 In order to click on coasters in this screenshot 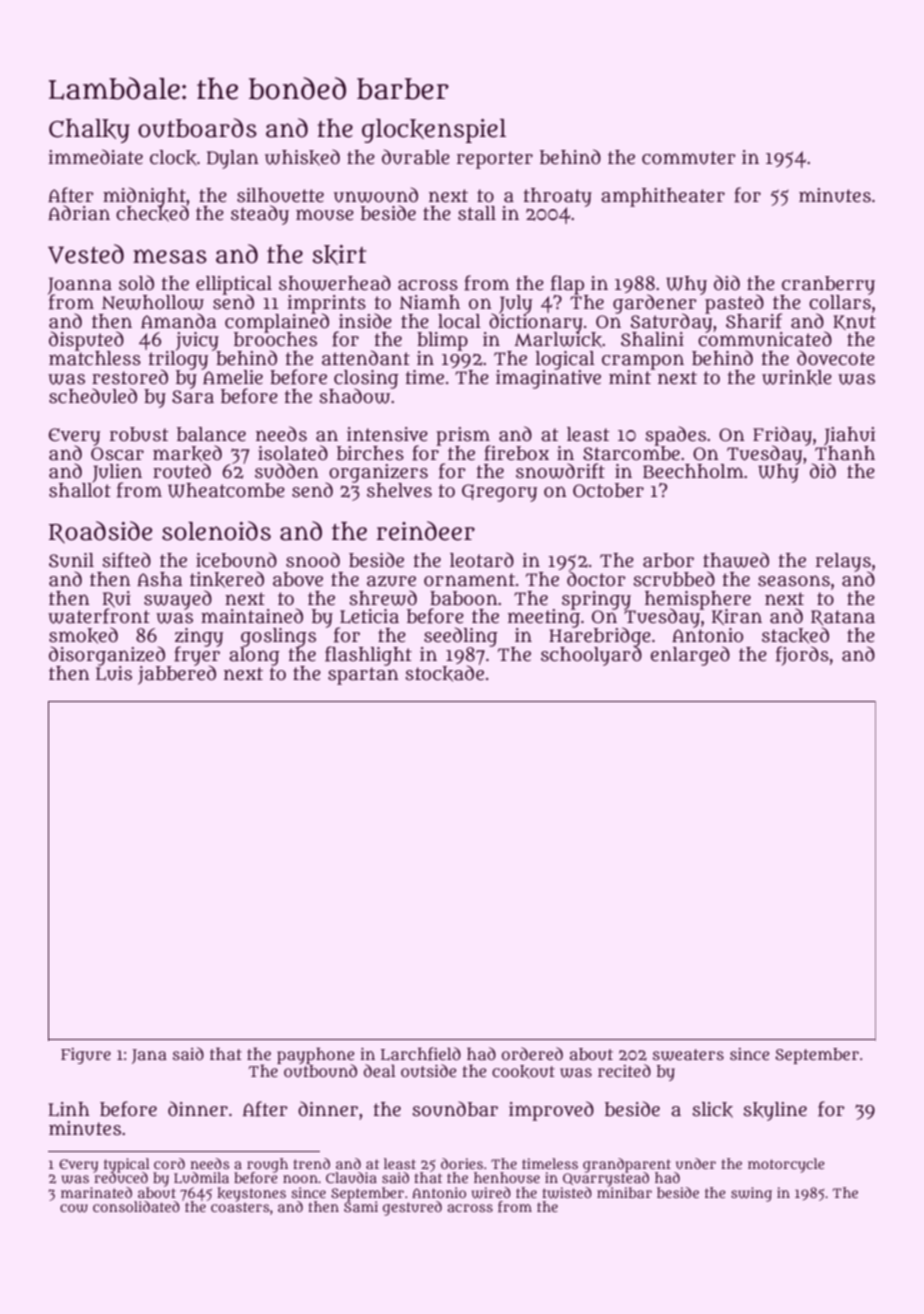, I will do `click(240, 1207)`.
